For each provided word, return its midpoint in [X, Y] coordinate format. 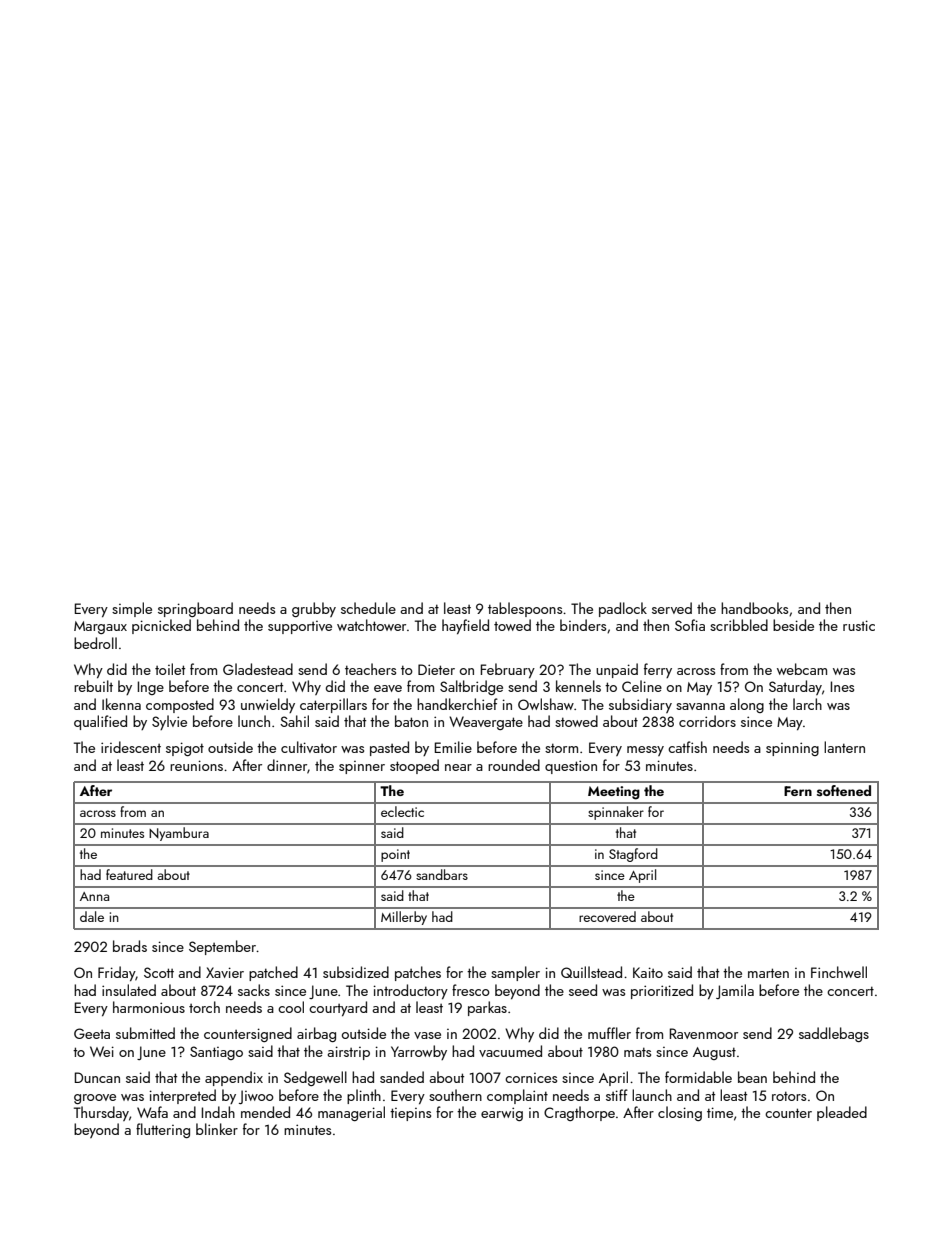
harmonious [149, 1007]
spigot [185, 749]
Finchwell [839, 972]
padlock [623, 609]
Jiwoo [256, 1097]
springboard [195, 609]
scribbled [739, 625]
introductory [410, 991]
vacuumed [510, 1051]
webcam [802, 669]
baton [411, 721]
